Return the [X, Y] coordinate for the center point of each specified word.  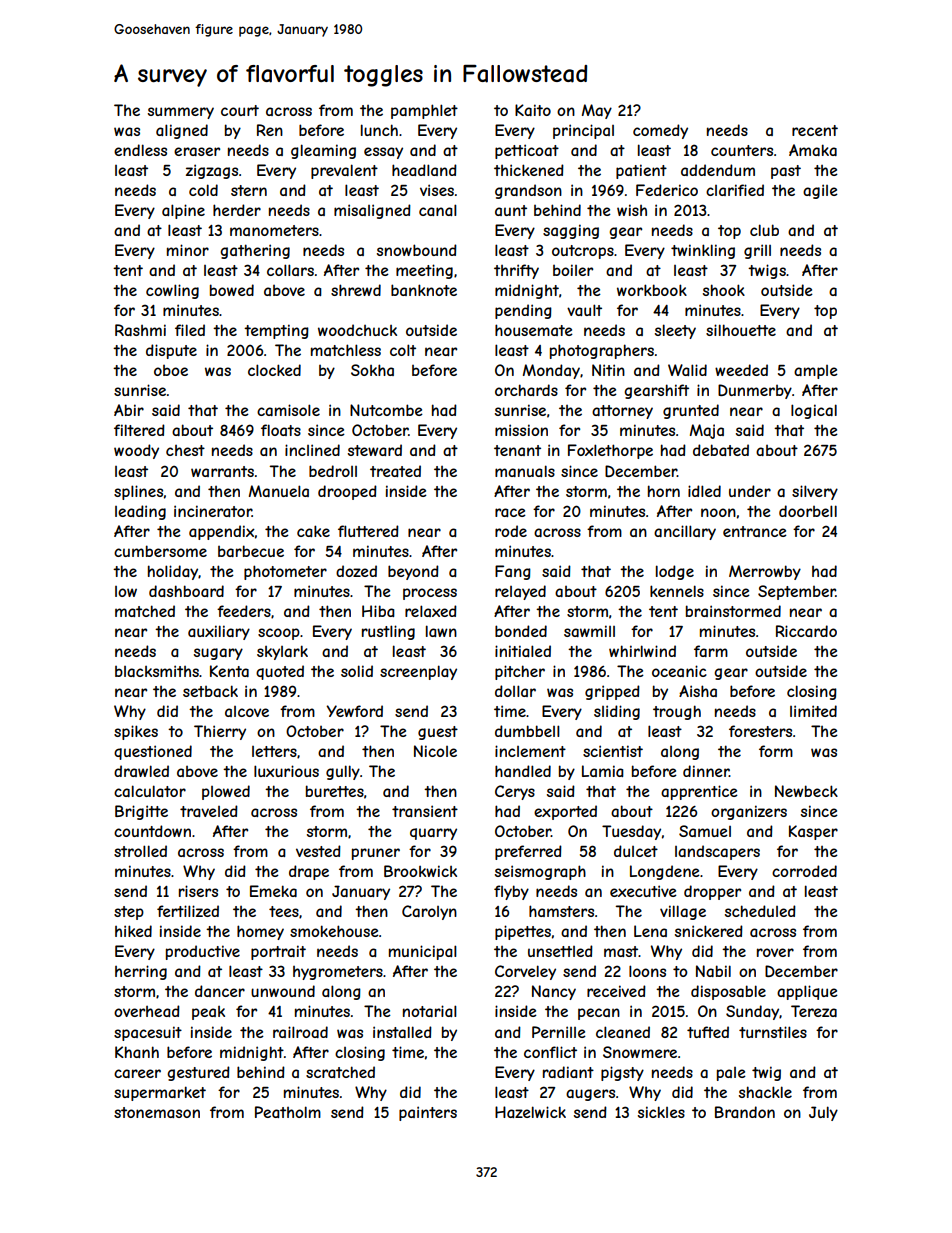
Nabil [713, 971]
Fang [513, 572]
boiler [573, 270]
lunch [379, 130]
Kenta [229, 671]
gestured [198, 1073]
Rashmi [140, 330]
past [786, 172]
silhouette [741, 330]
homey [260, 932]
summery [181, 113]
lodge [675, 572]
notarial [430, 1011]
